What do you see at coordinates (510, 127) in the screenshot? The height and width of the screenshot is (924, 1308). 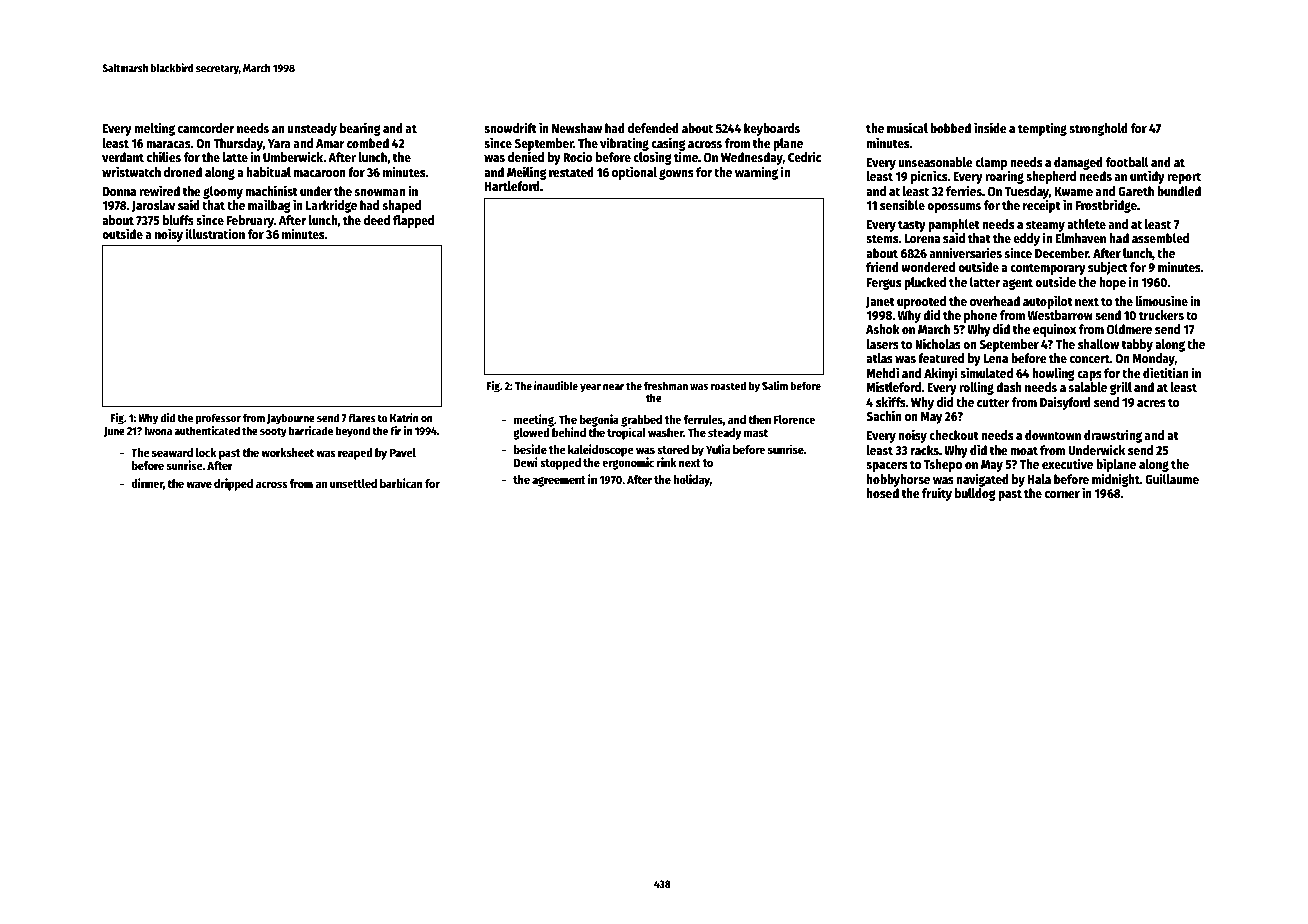 I see `snowdrift` at bounding box center [510, 127].
